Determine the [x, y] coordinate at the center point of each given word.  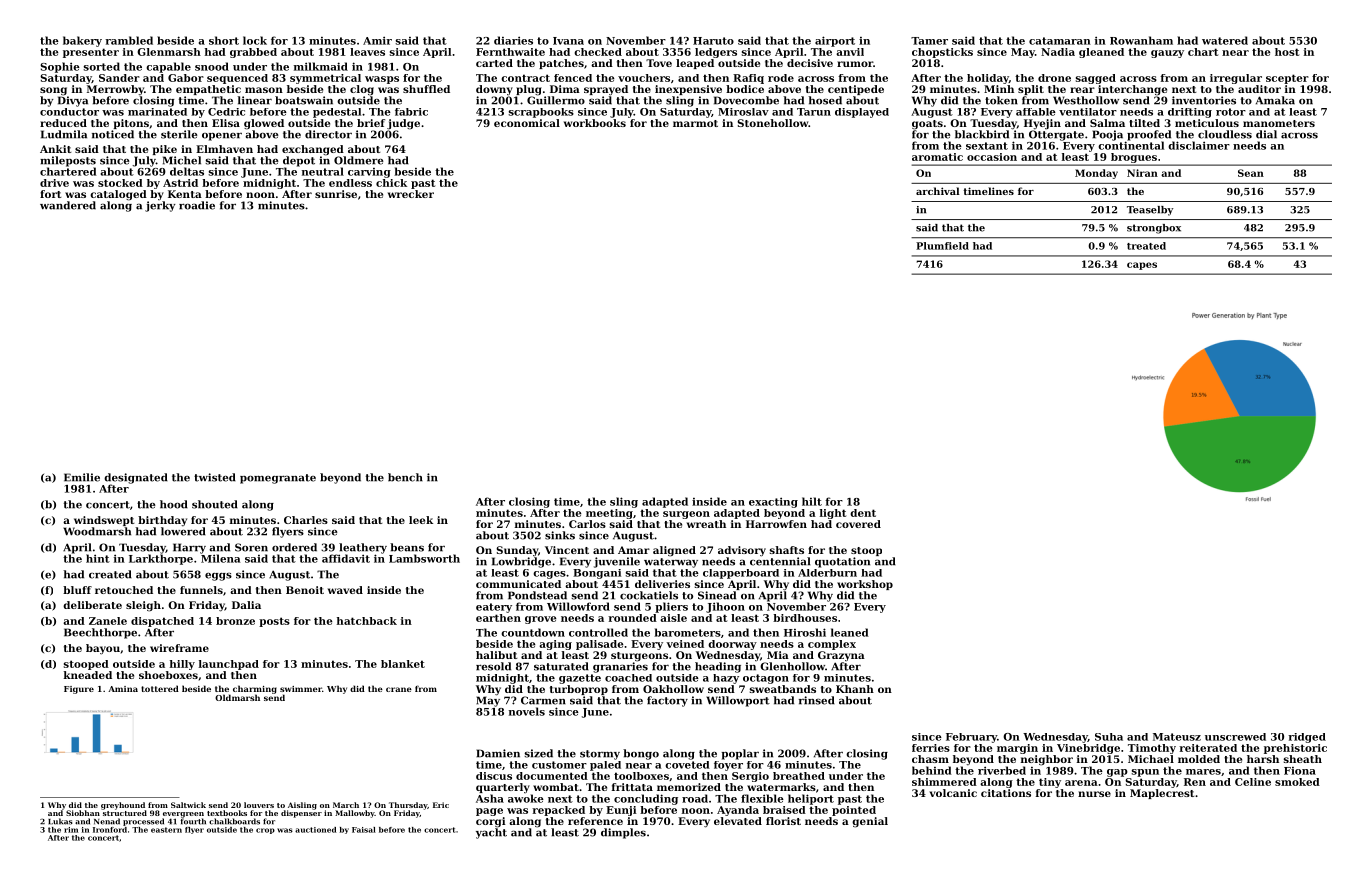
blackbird [982, 134]
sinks [560, 535]
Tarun [814, 112]
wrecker [411, 194]
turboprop [579, 690]
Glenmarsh [169, 52]
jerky [160, 206]
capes [1142, 266]
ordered [294, 547]
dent [863, 513]
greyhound [123, 806]
